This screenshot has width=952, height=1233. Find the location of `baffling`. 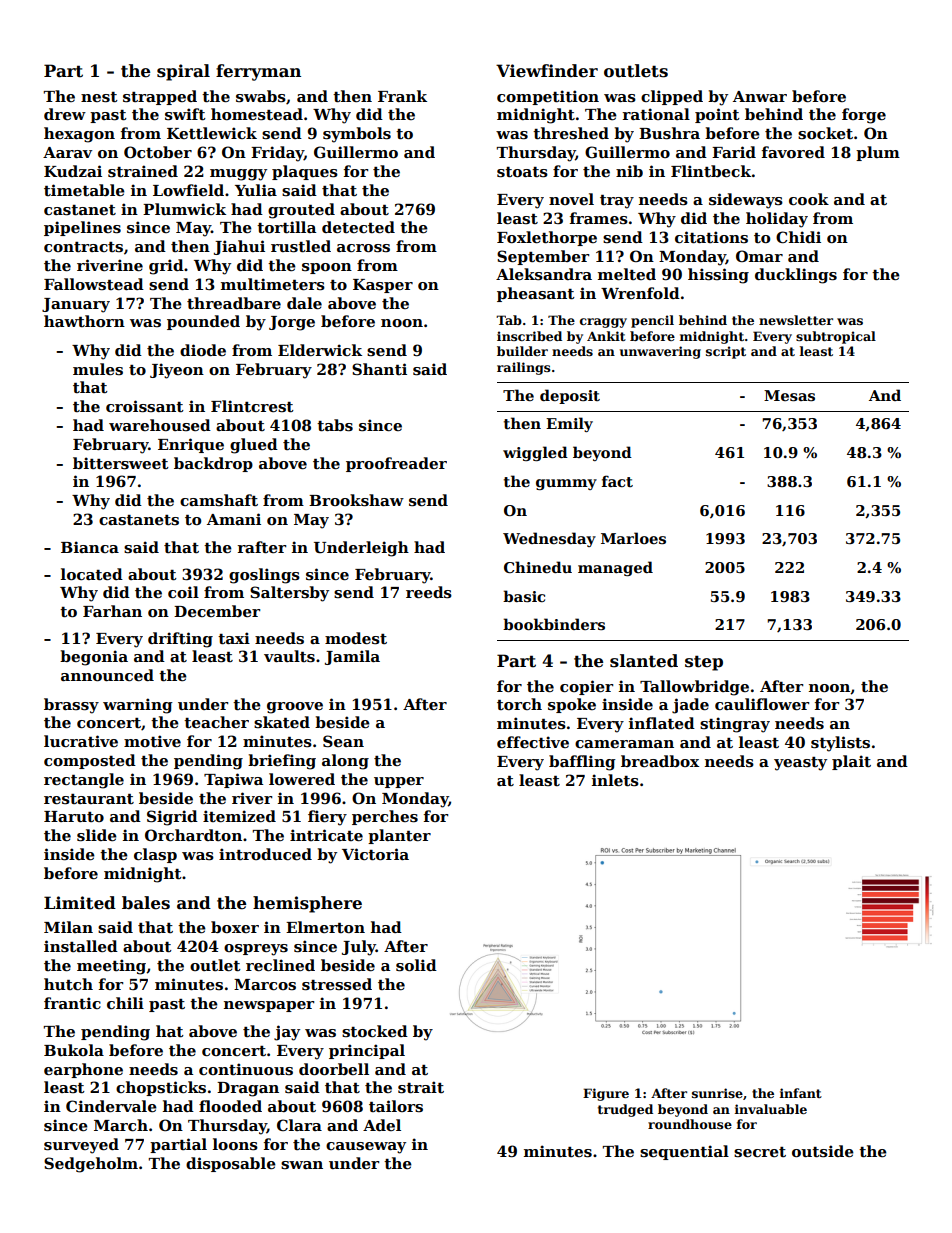

baffling is located at coordinates (582, 763).
